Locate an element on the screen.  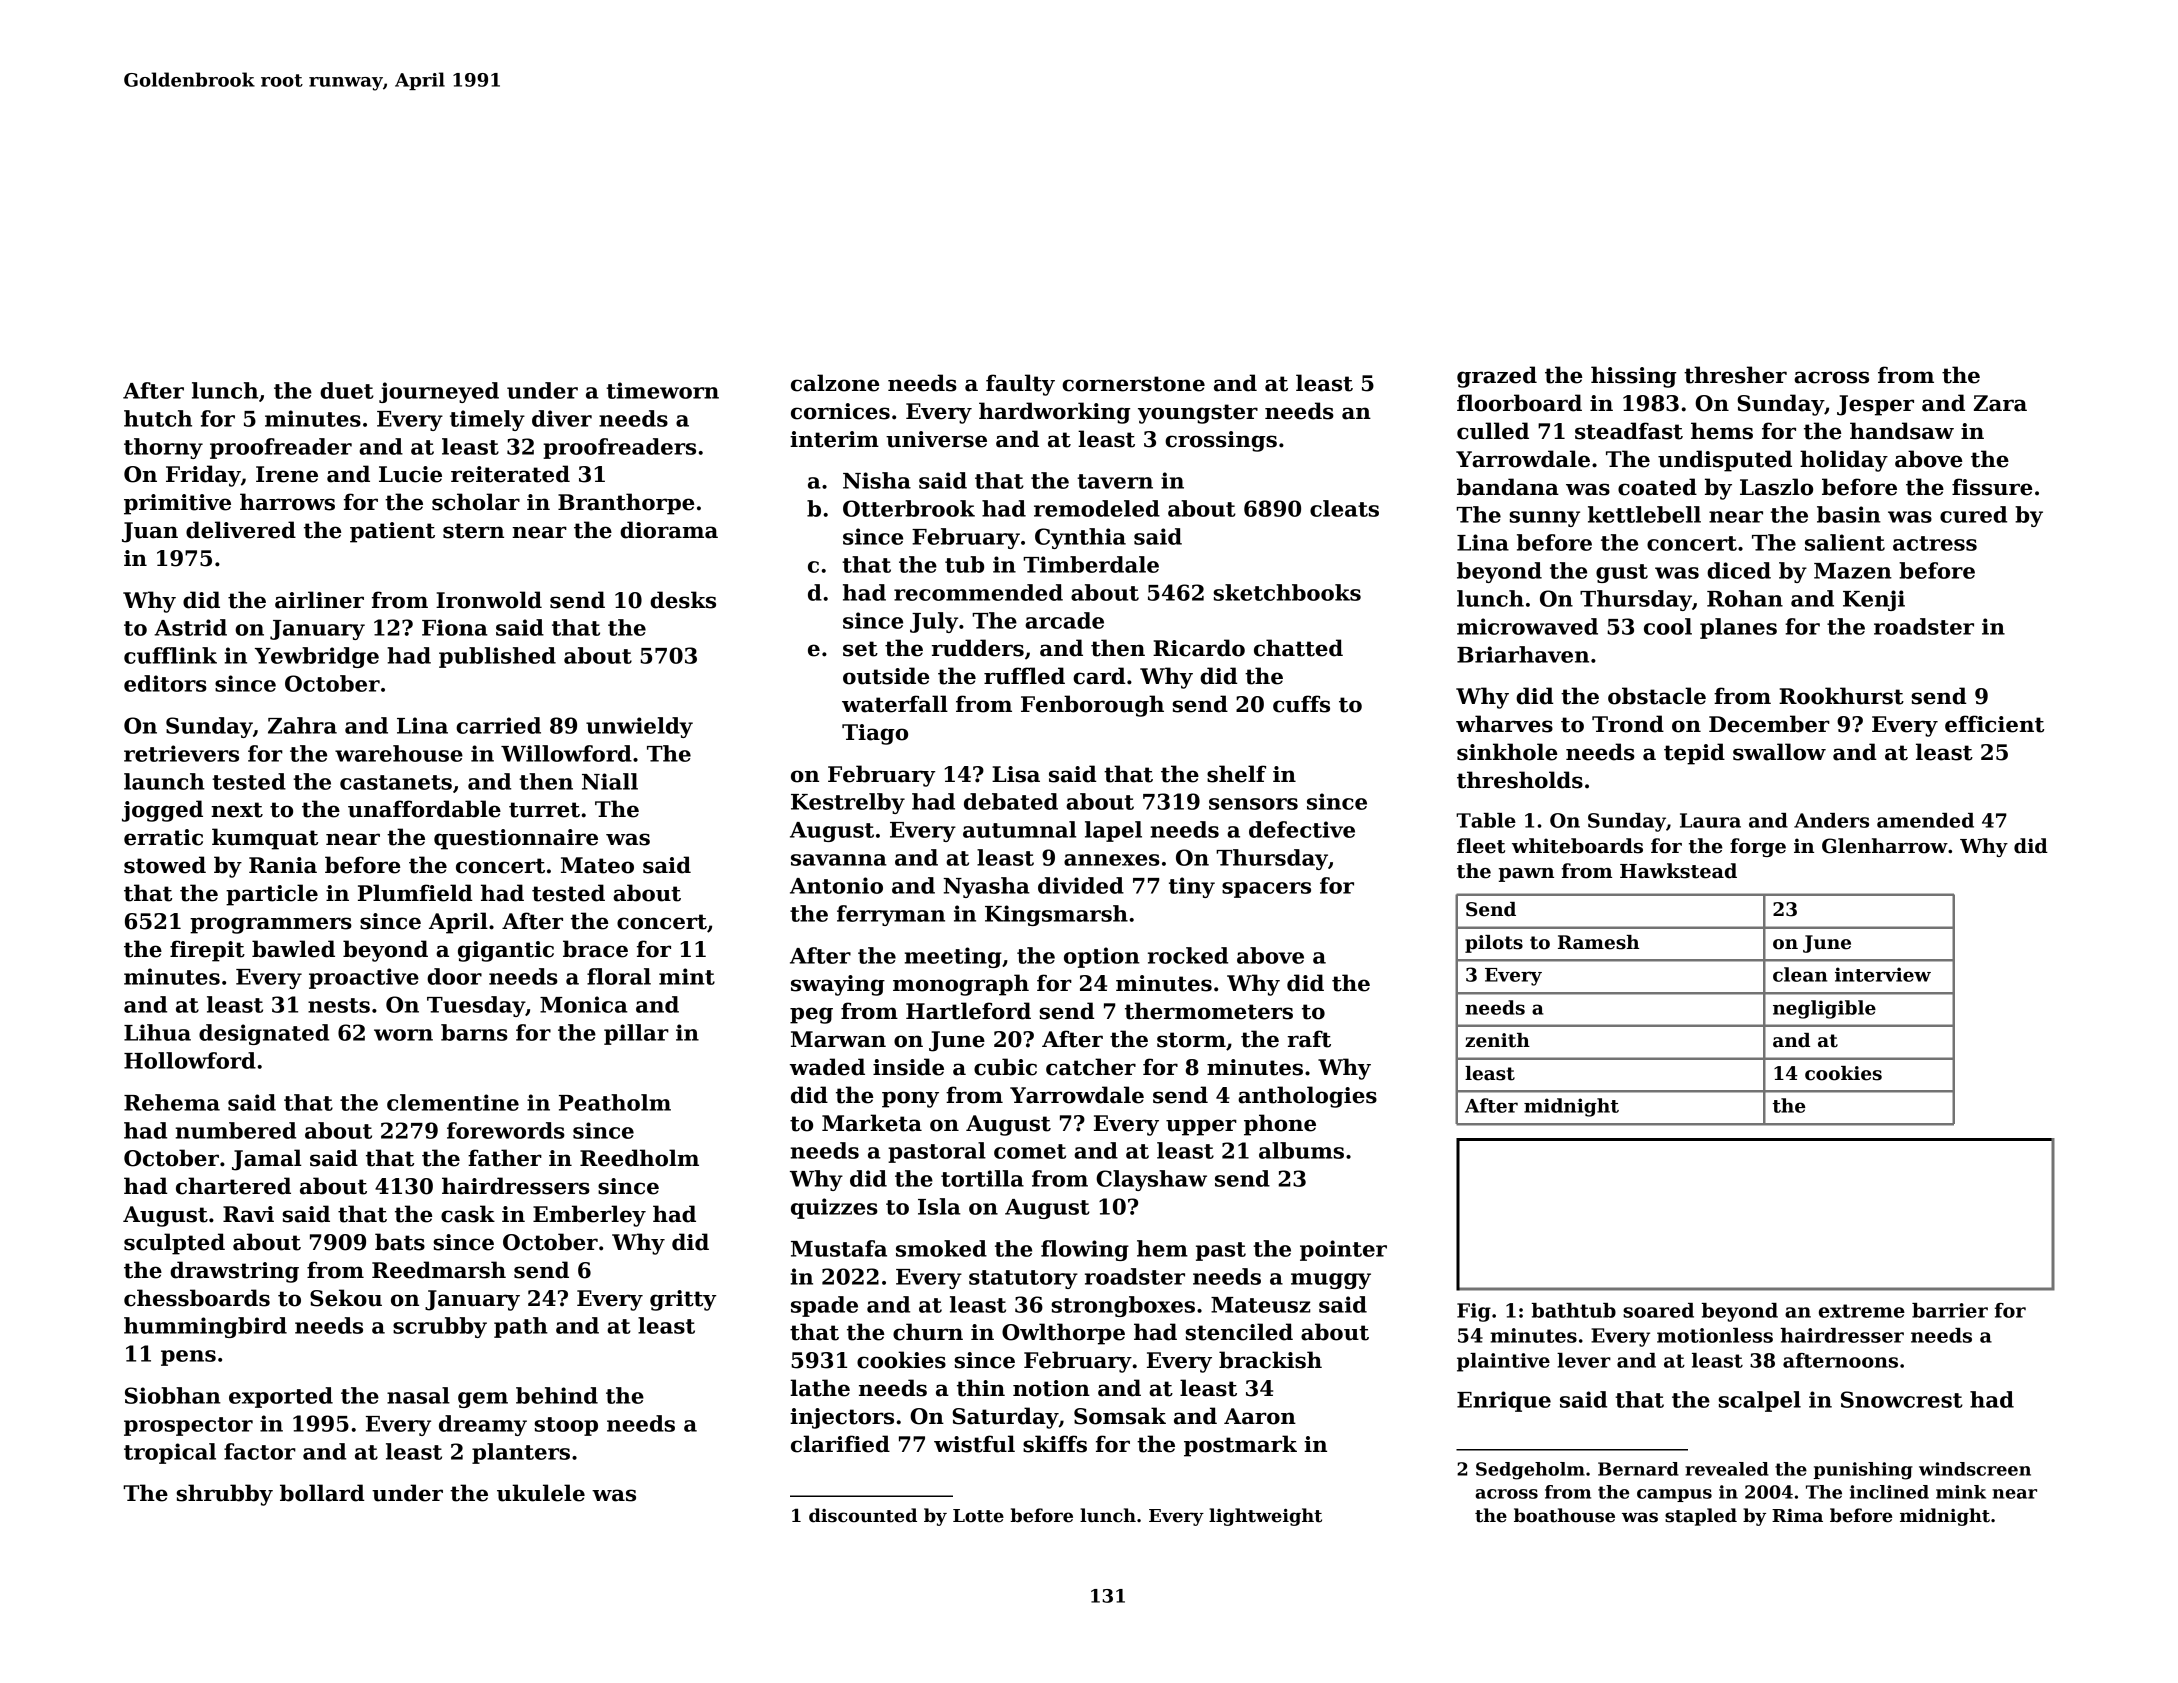
thresher is located at coordinates (1735, 375).
